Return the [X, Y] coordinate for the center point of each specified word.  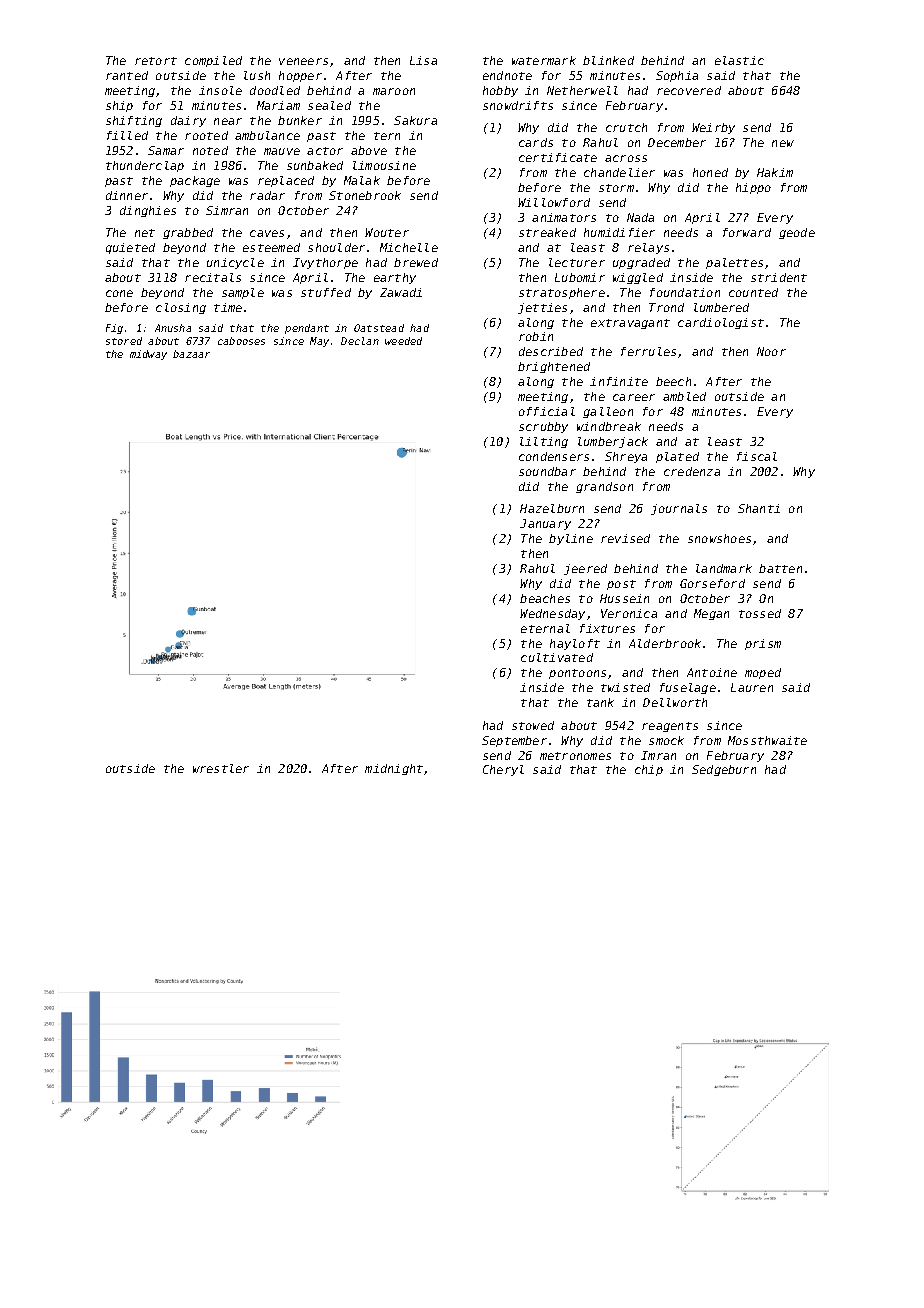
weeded [403, 341]
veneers [303, 61]
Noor [771, 351]
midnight [394, 769]
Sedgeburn [724, 770]
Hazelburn [552, 508]
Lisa [423, 60]
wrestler [221, 768]
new [783, 143]
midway [148, 355]
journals [679, 509]
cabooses [241, 341]
